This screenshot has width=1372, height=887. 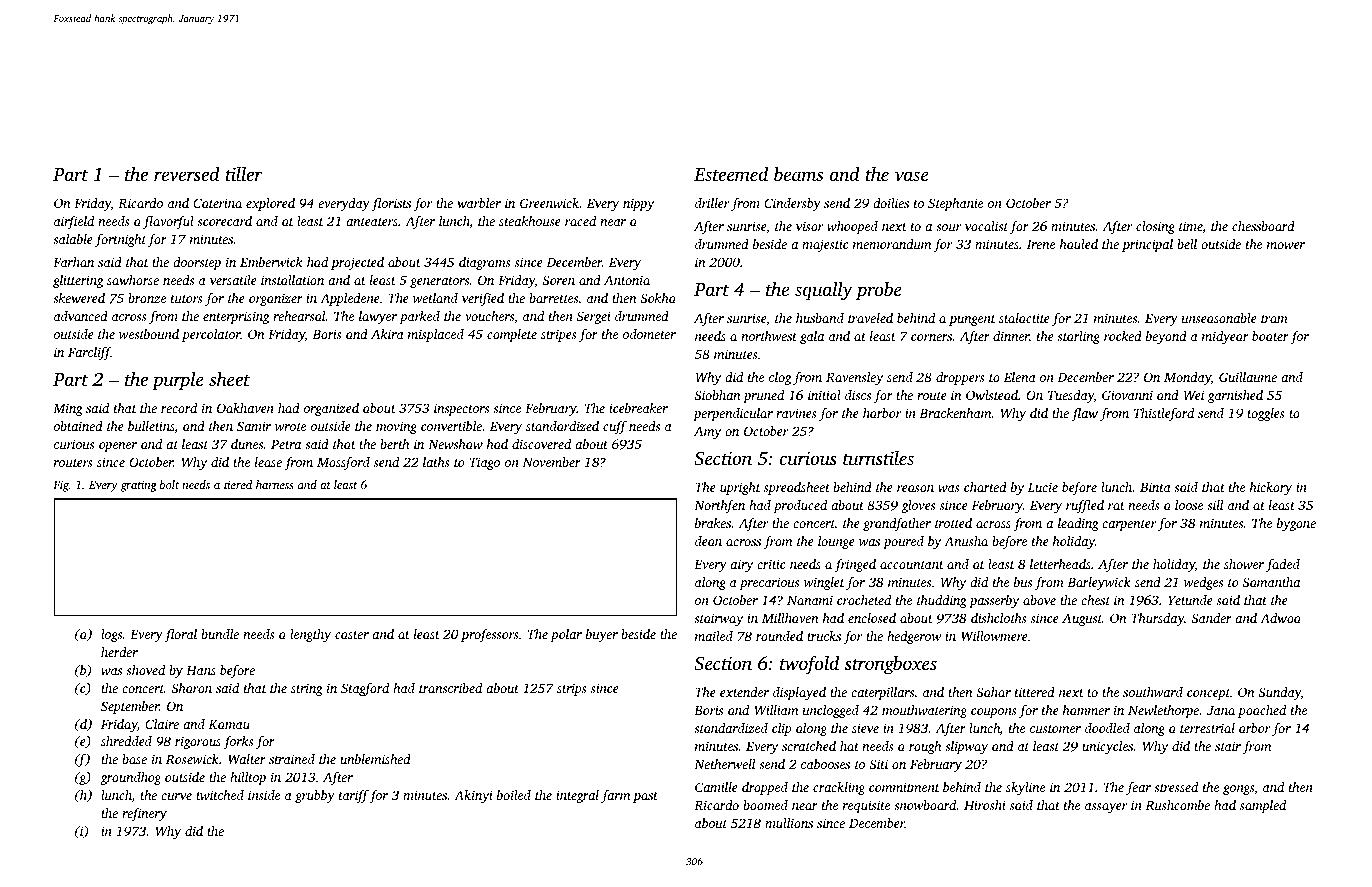 What do you see at coordinates (992, 395) in the screenshot?
I see `Owlstead` at bounding box center [992, 395].
